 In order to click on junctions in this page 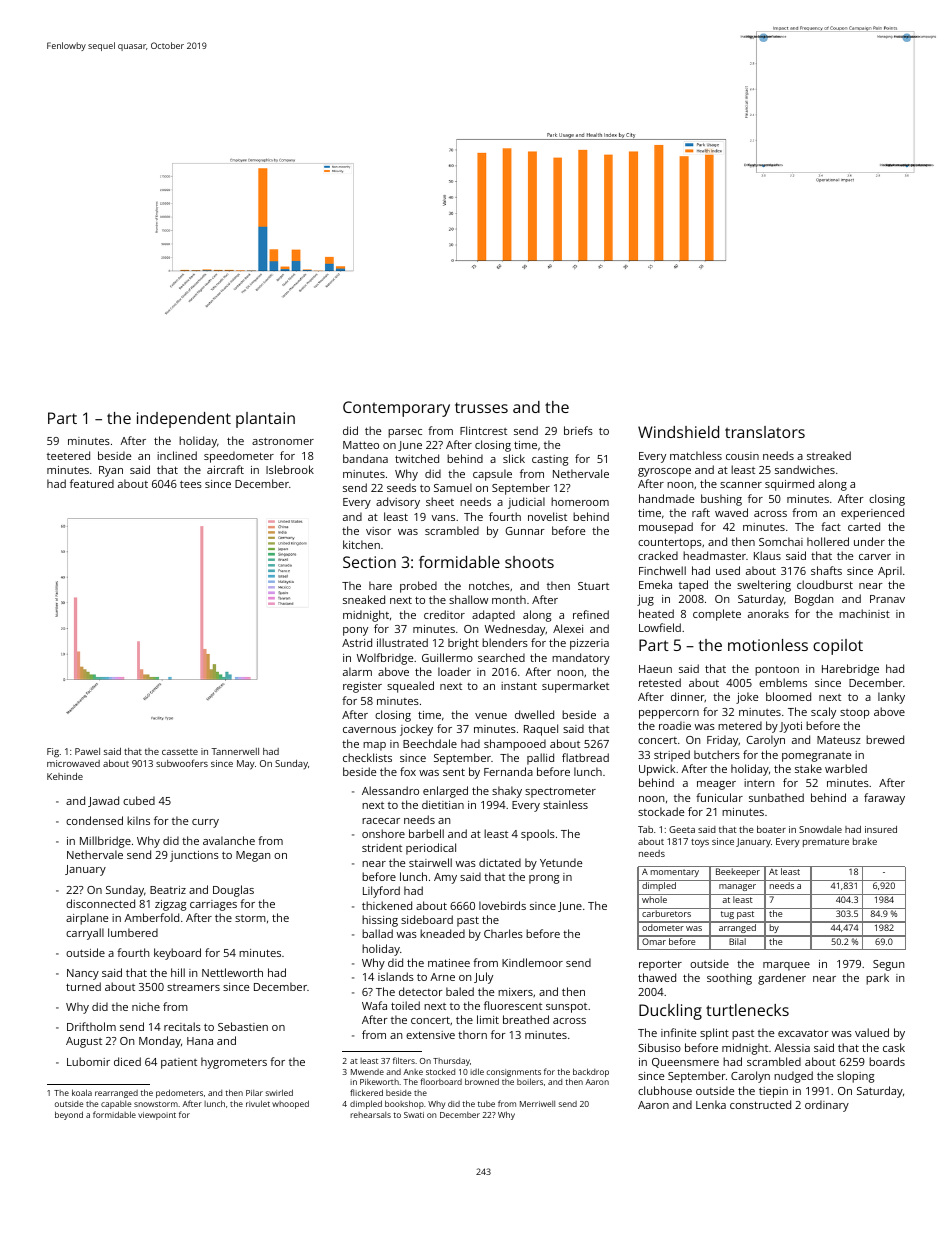, I will do `click(194, 856)`.
